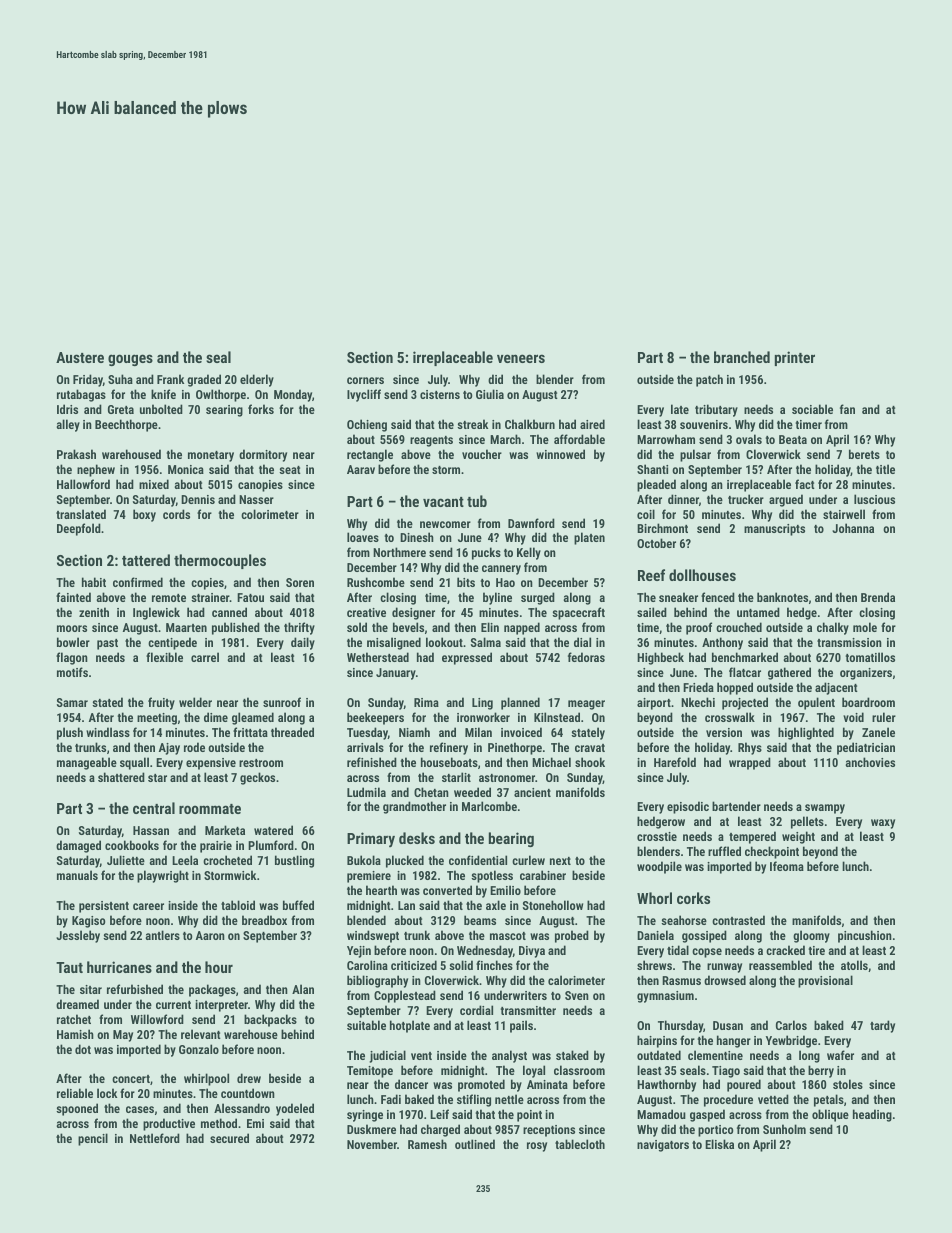 Image resolution: width=952 pixels, height=1233 pixels. What do you see at coordinates (444, 642) in the page?
I see `lookout` at bounding box center [444, 642].
